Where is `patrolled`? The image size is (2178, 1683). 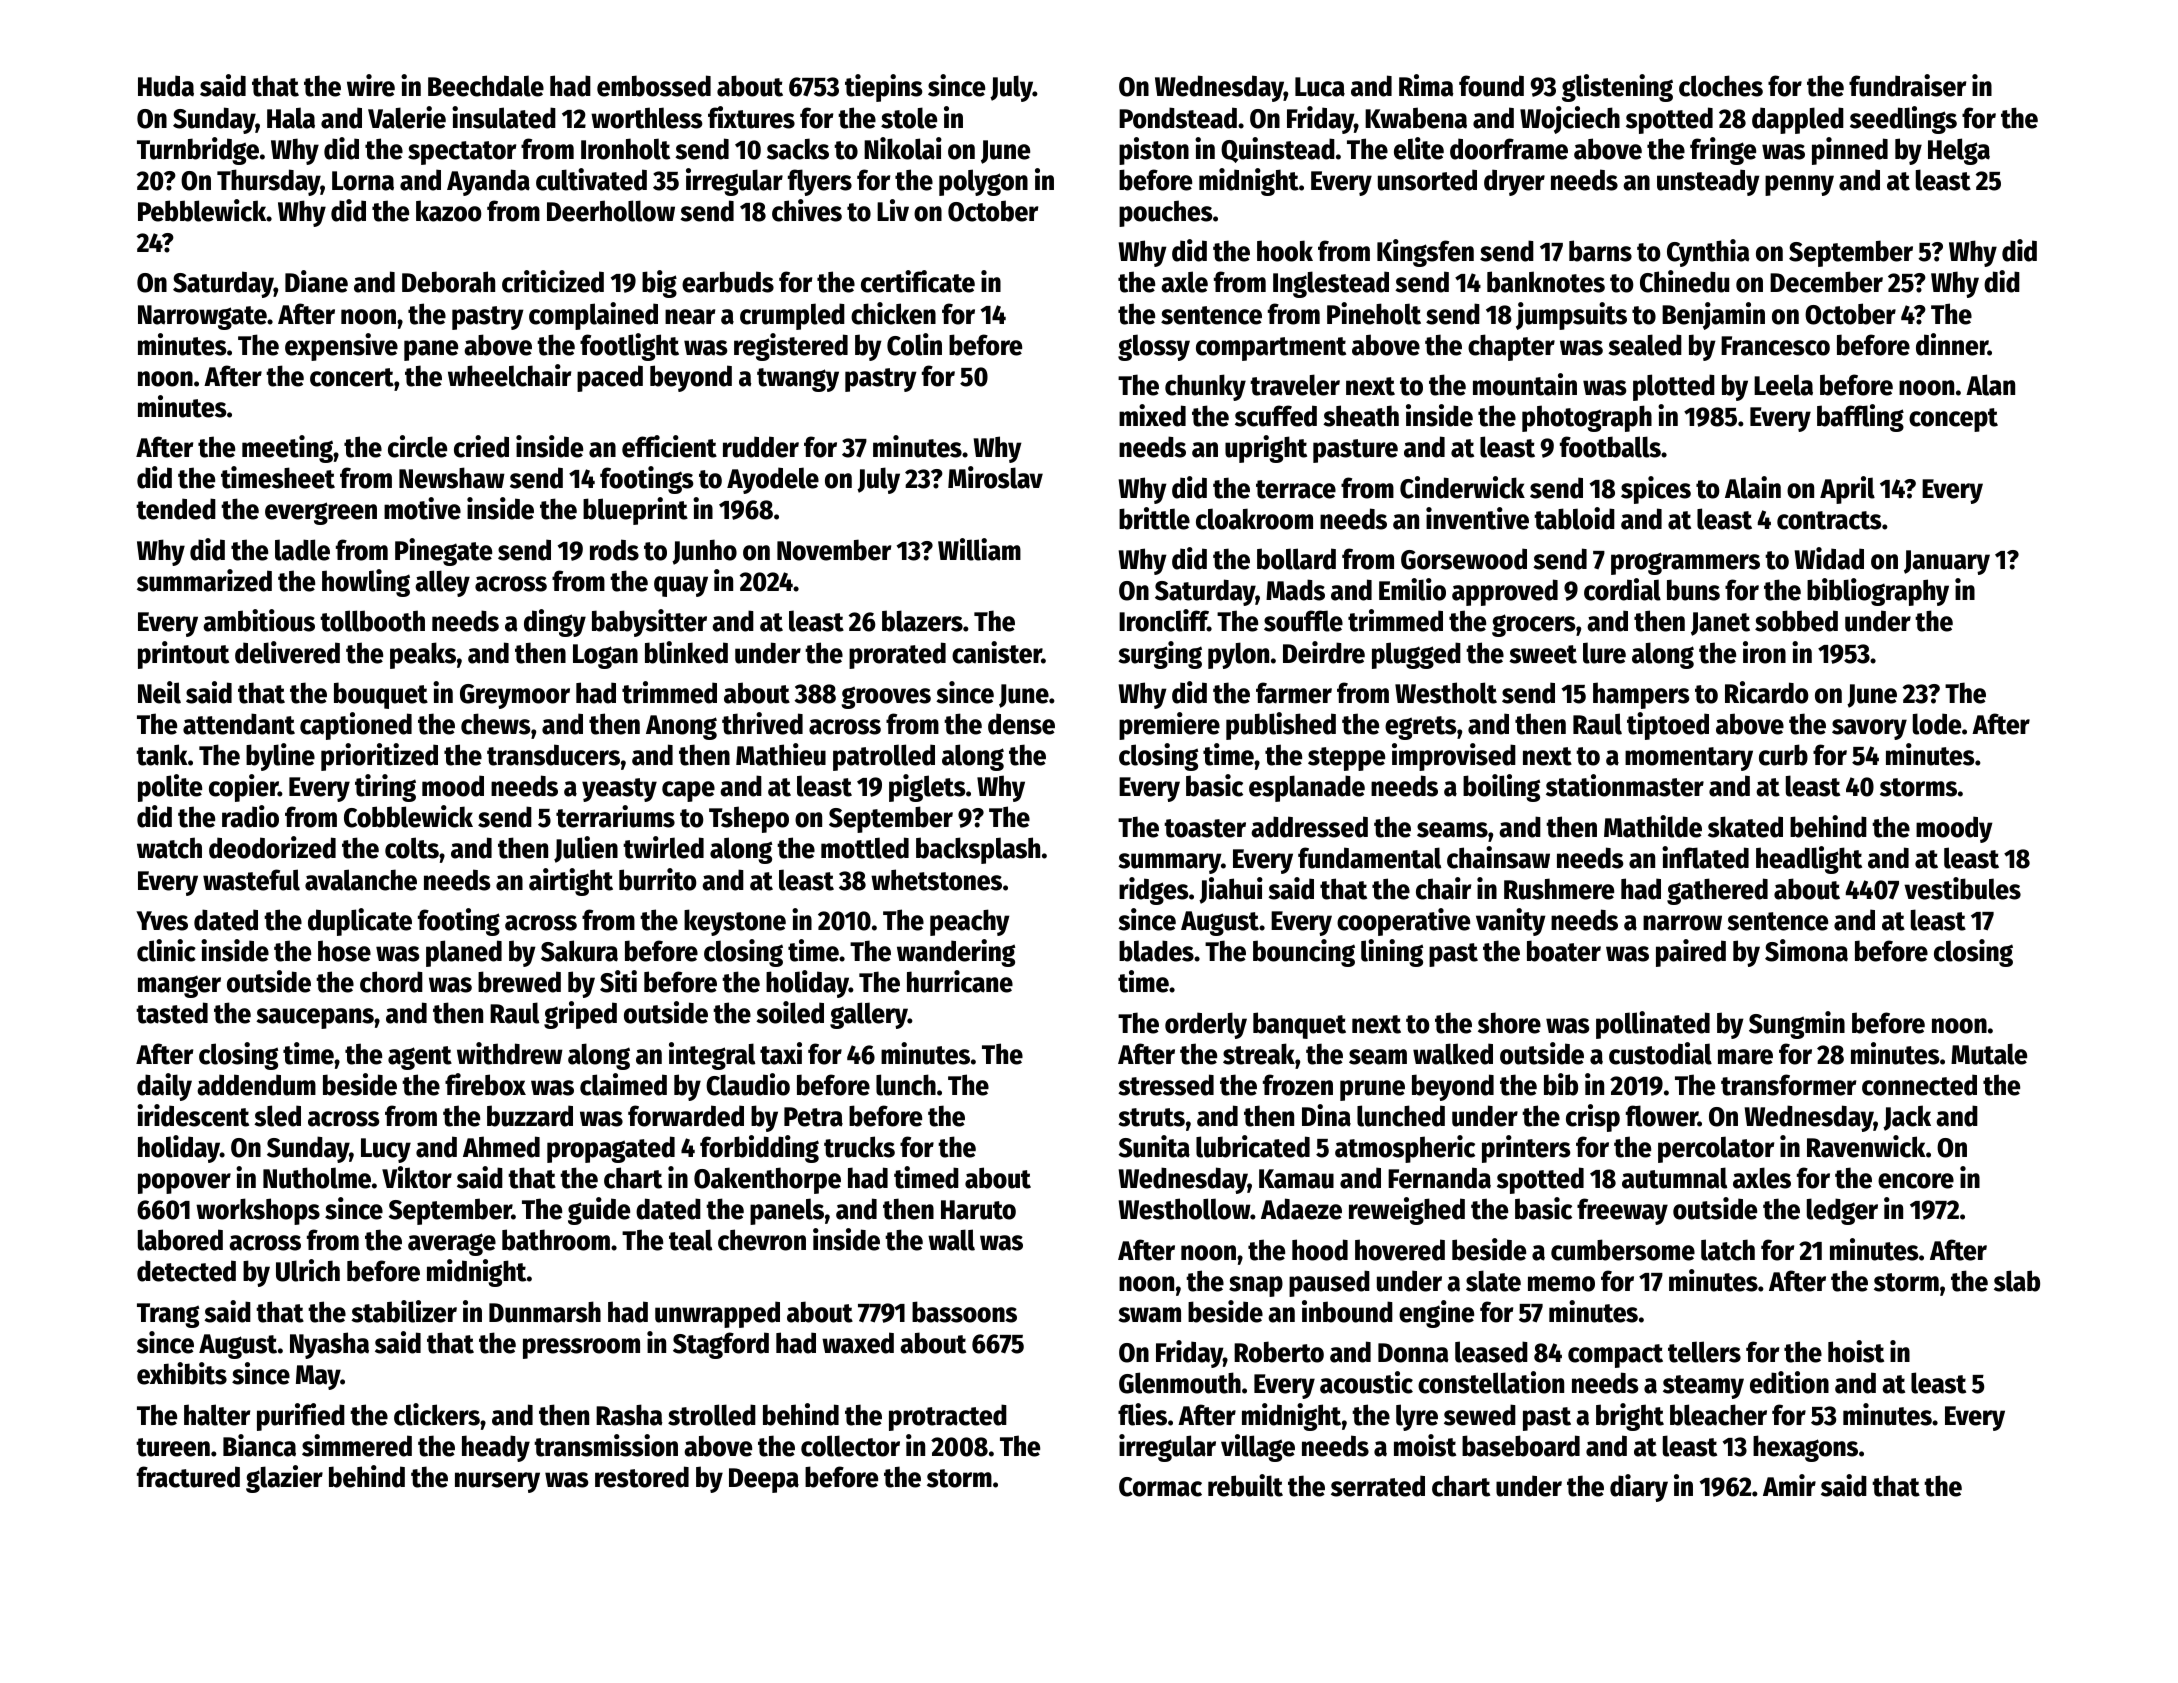 patrolled is located at coordinates (884, 757).
